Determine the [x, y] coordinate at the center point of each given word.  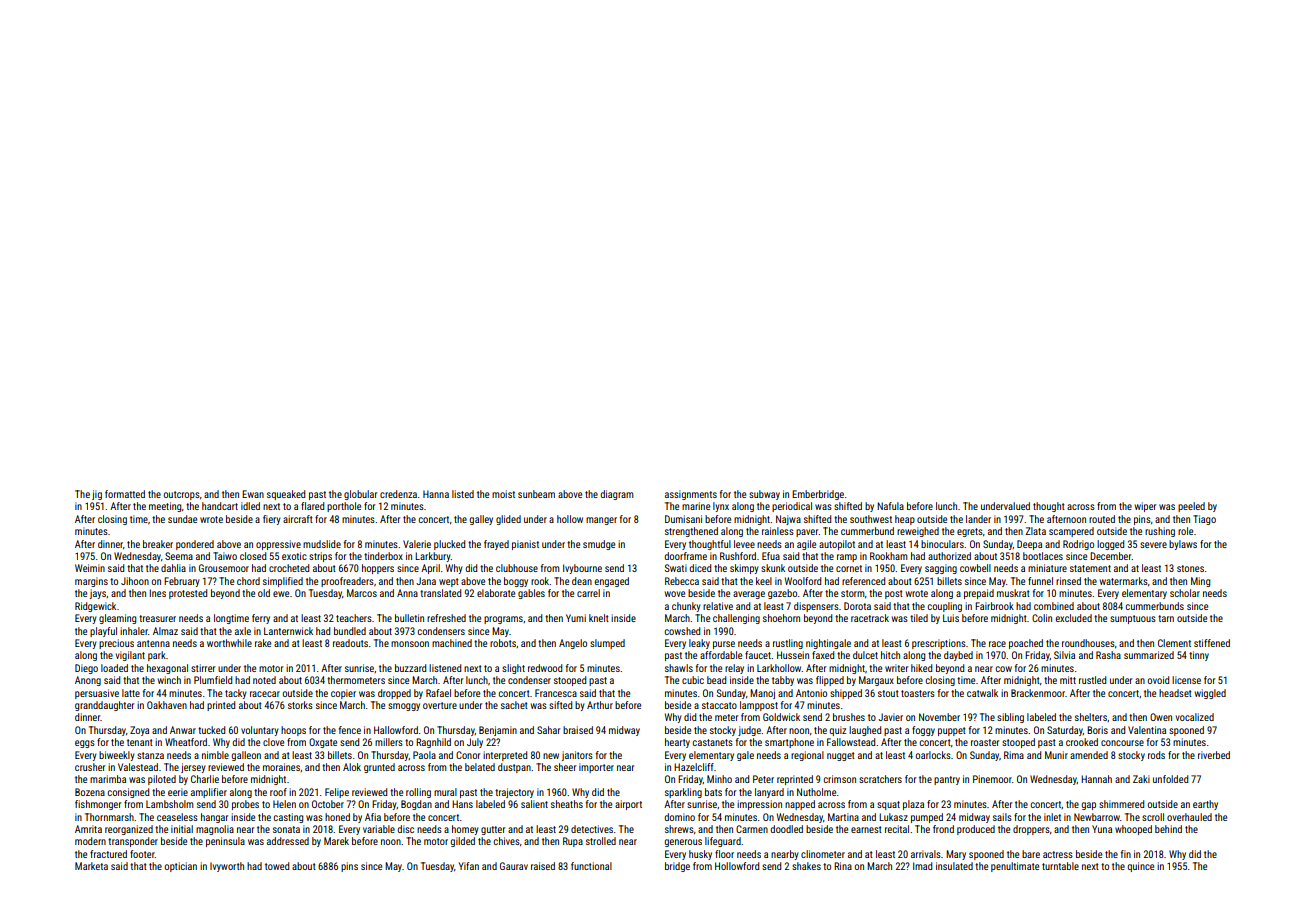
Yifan [469, 866]
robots [503, 643]
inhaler [134, 631]
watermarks [1123, 581]
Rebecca [682, 581]
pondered [195, 545]
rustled [1092, 680]
